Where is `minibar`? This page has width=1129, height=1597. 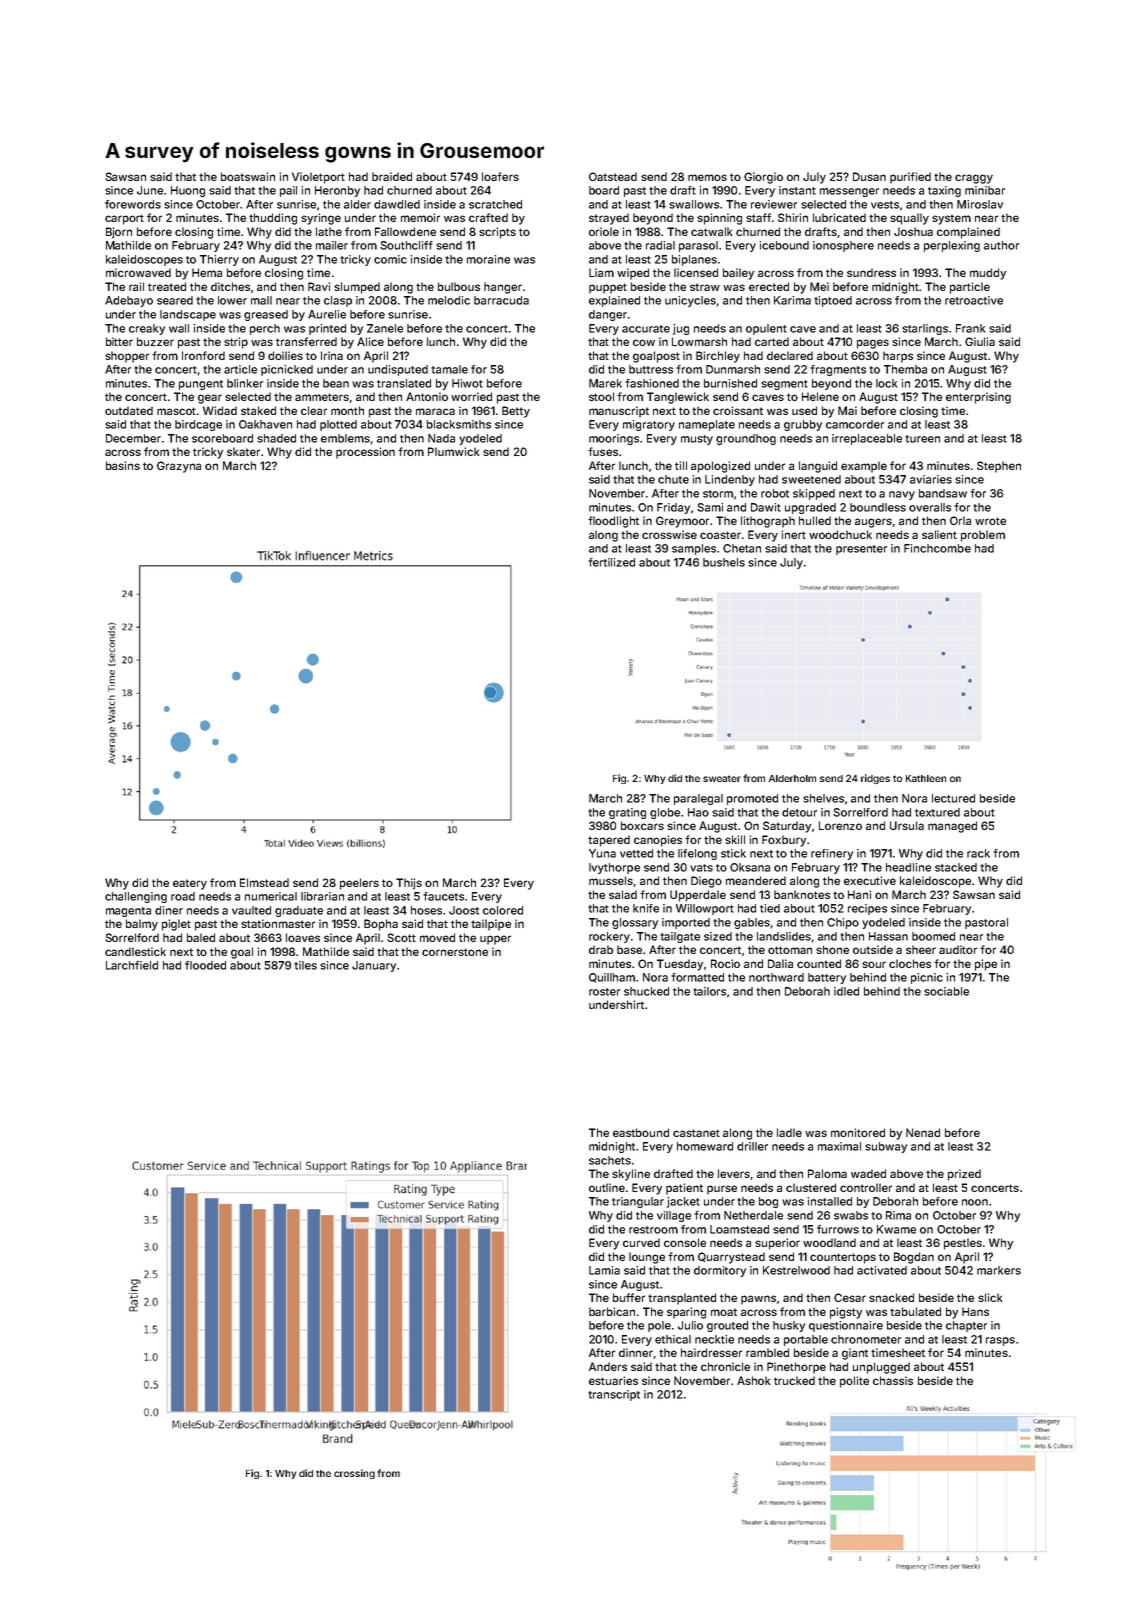
minibar is located at coordinates (985, 190).
